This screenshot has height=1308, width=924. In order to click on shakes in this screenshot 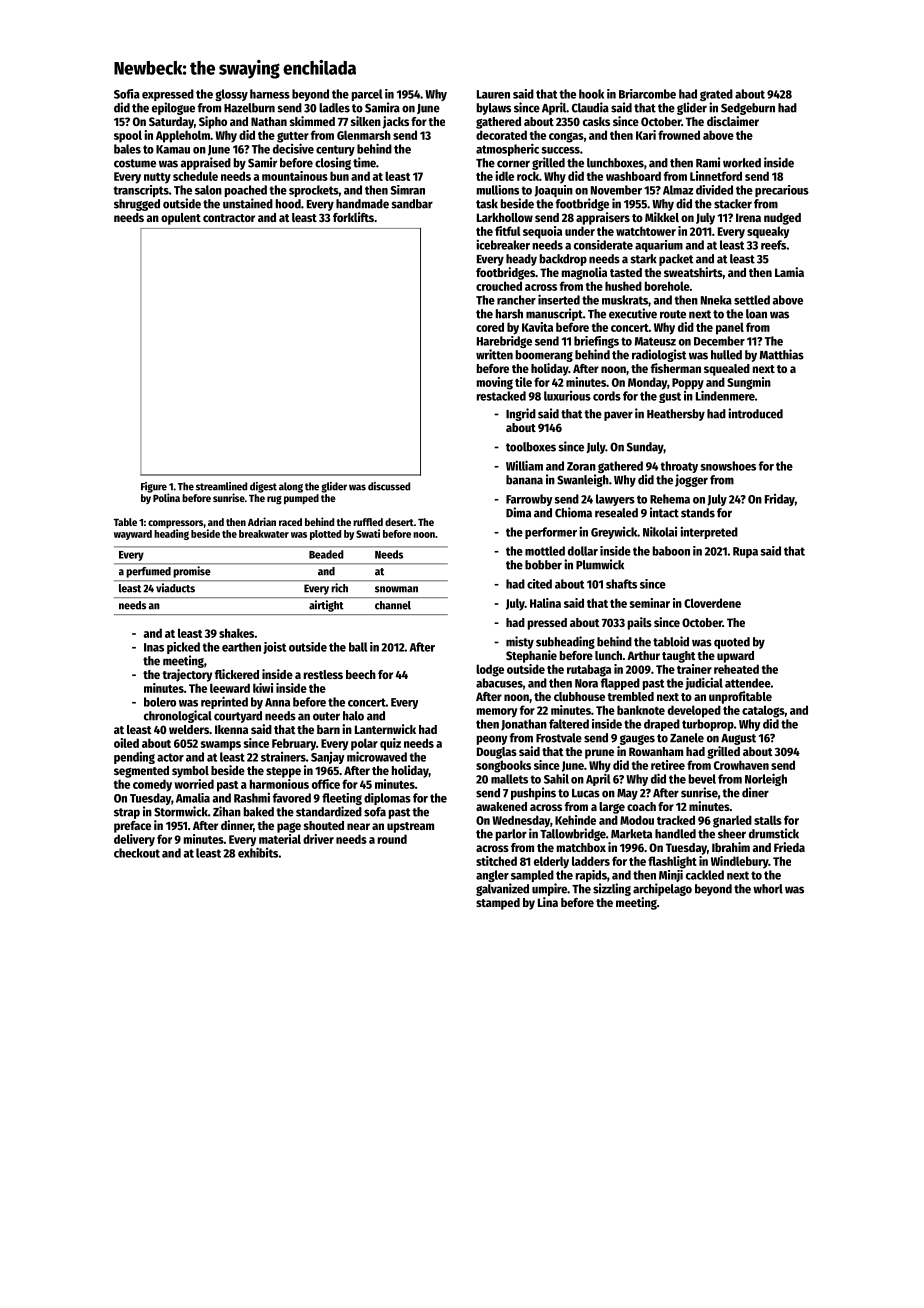, I will do `click(236, 633)`.
